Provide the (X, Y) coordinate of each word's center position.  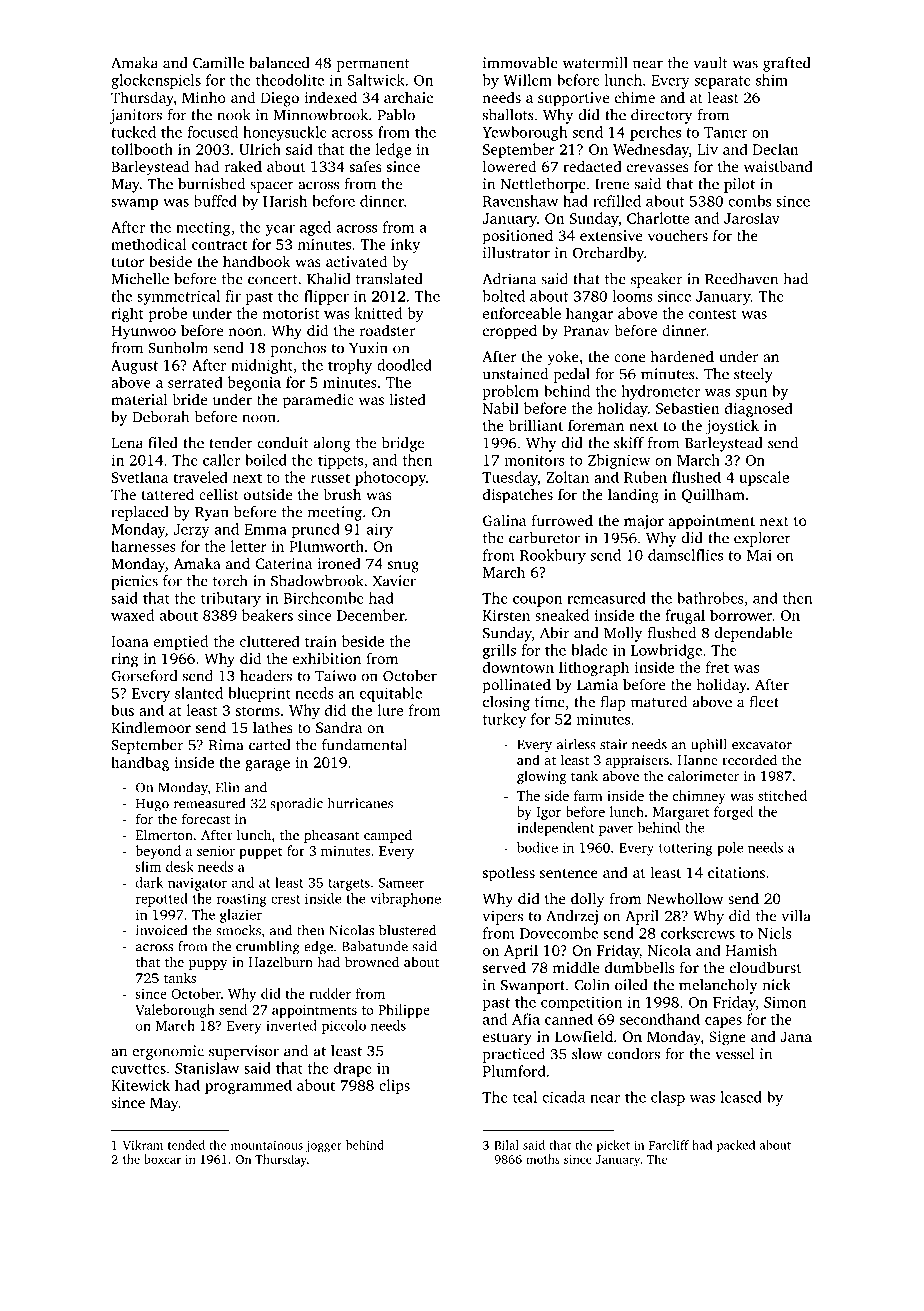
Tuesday (510, 478)
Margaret (681, 813)
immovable (520, 63)
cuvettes (138, 1069)
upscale (764, 478)
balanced (279, 63)
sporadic (296, 805)
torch (230, 581)
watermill (595, 63)
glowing (542, 777)
